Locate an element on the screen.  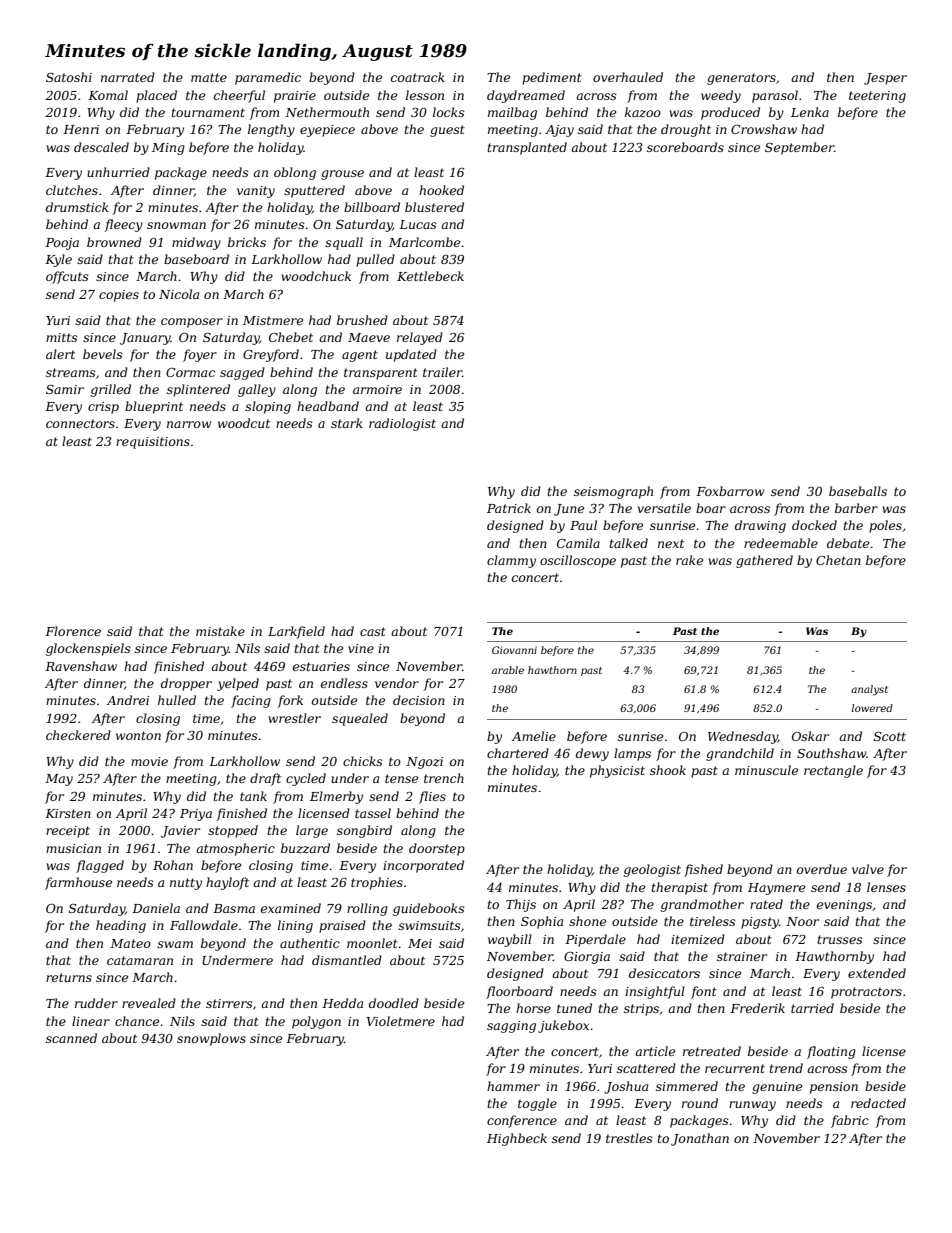
trestles is located at coordinates (629, 1138).
